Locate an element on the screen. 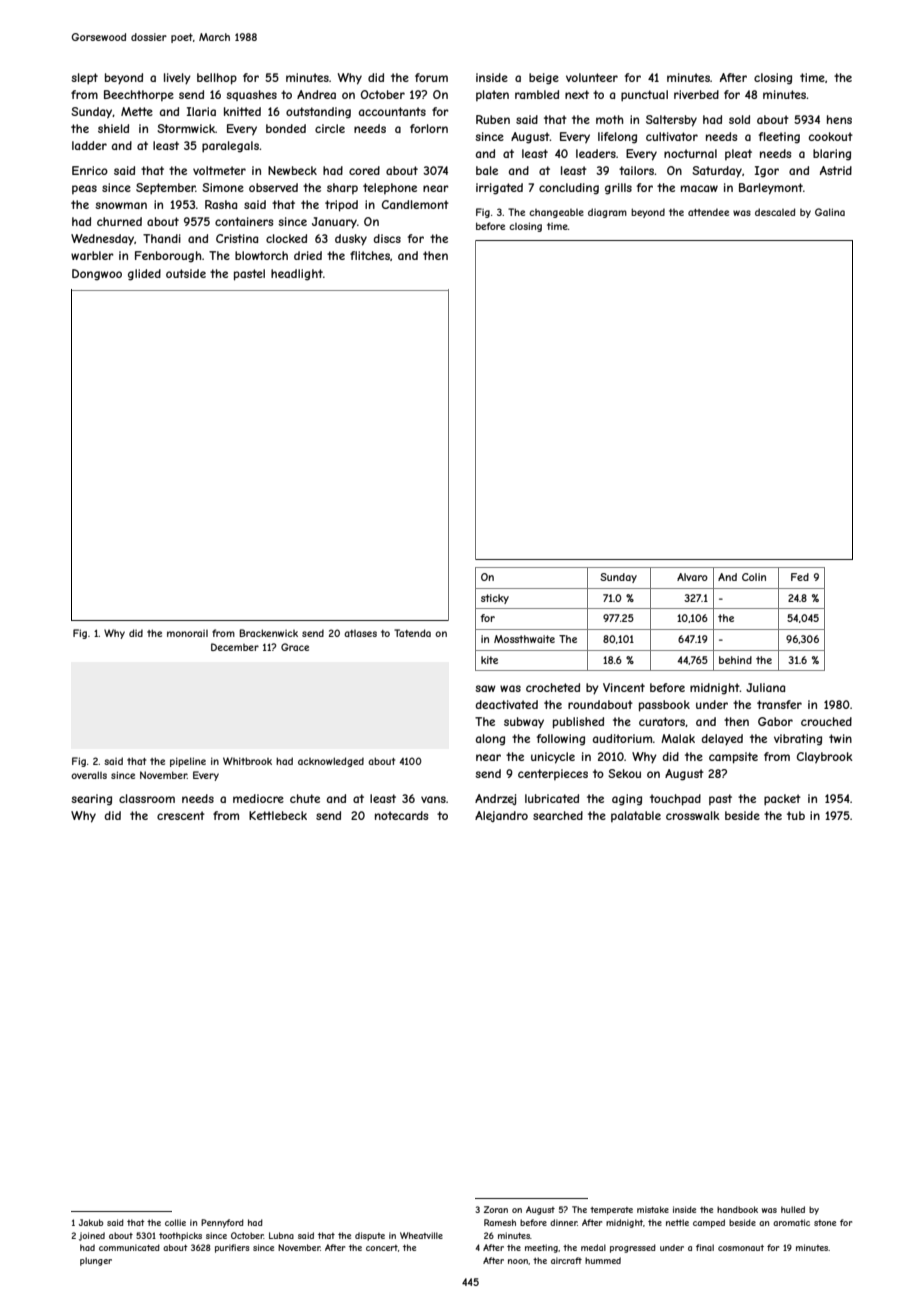 Image resolution: width=924 pixels, height=1308 pixels. Fed is located at coordinates (800, 577).
